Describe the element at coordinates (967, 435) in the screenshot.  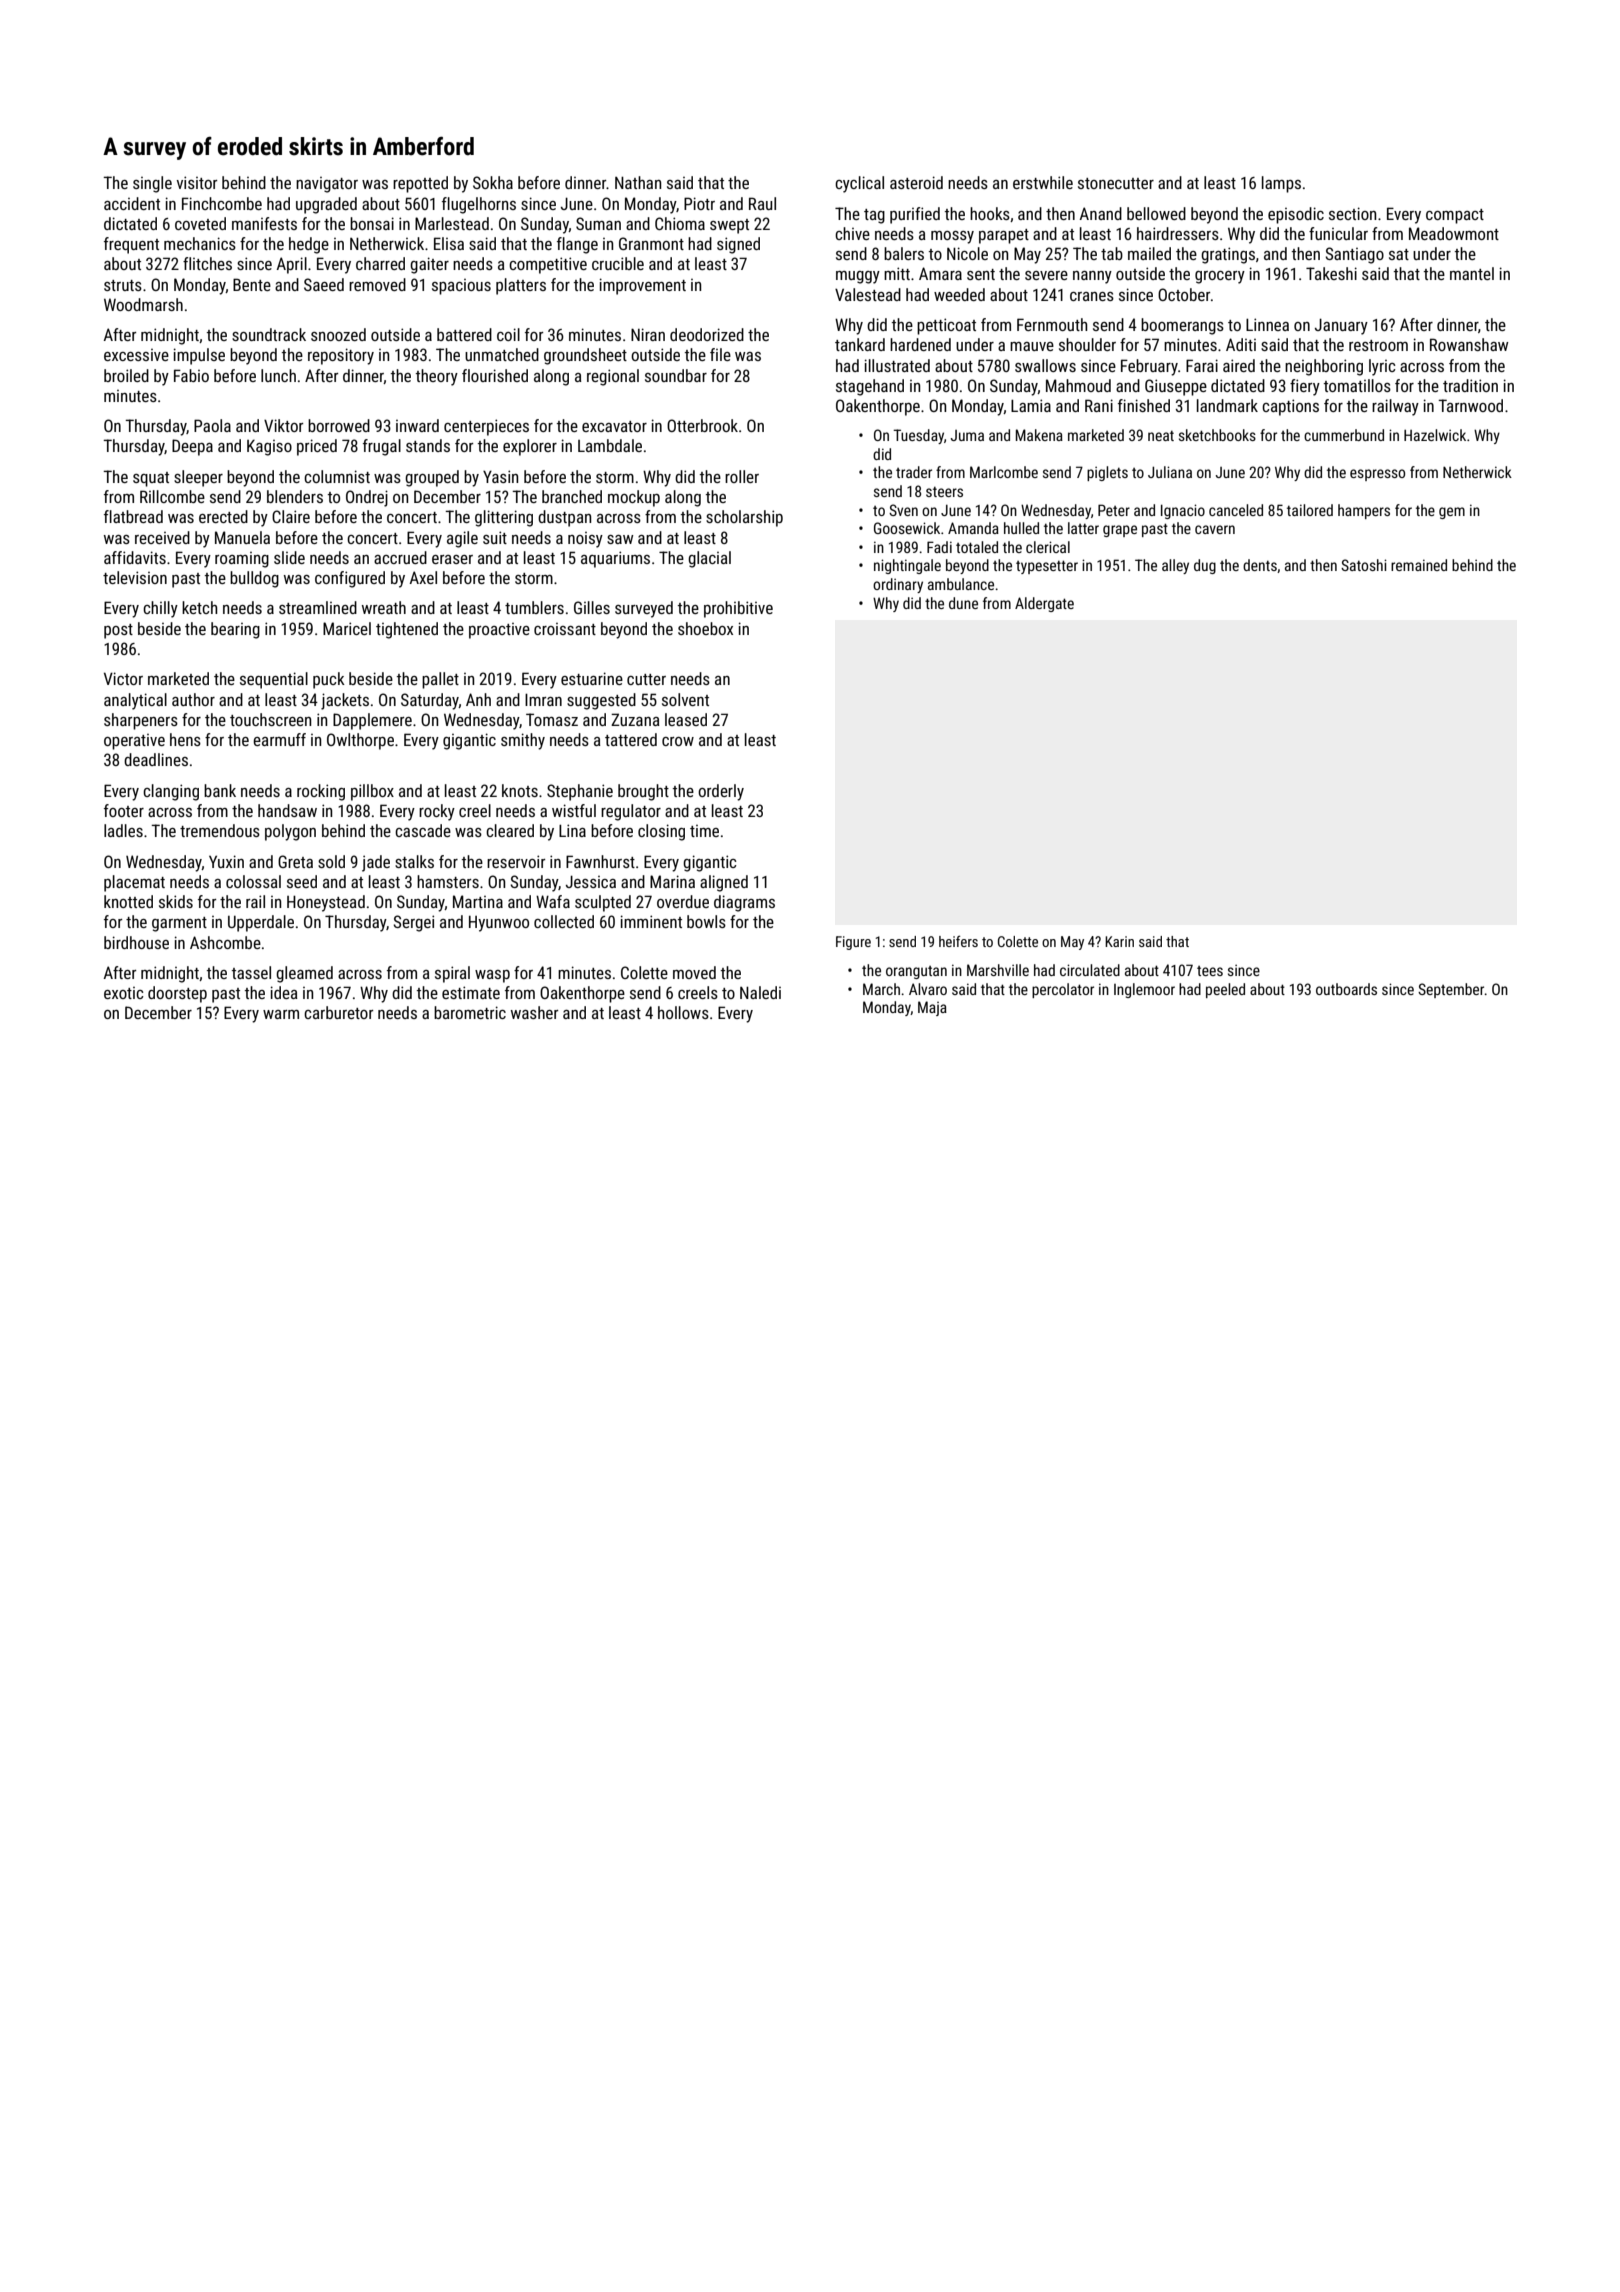
I see `Juma` at that location.
